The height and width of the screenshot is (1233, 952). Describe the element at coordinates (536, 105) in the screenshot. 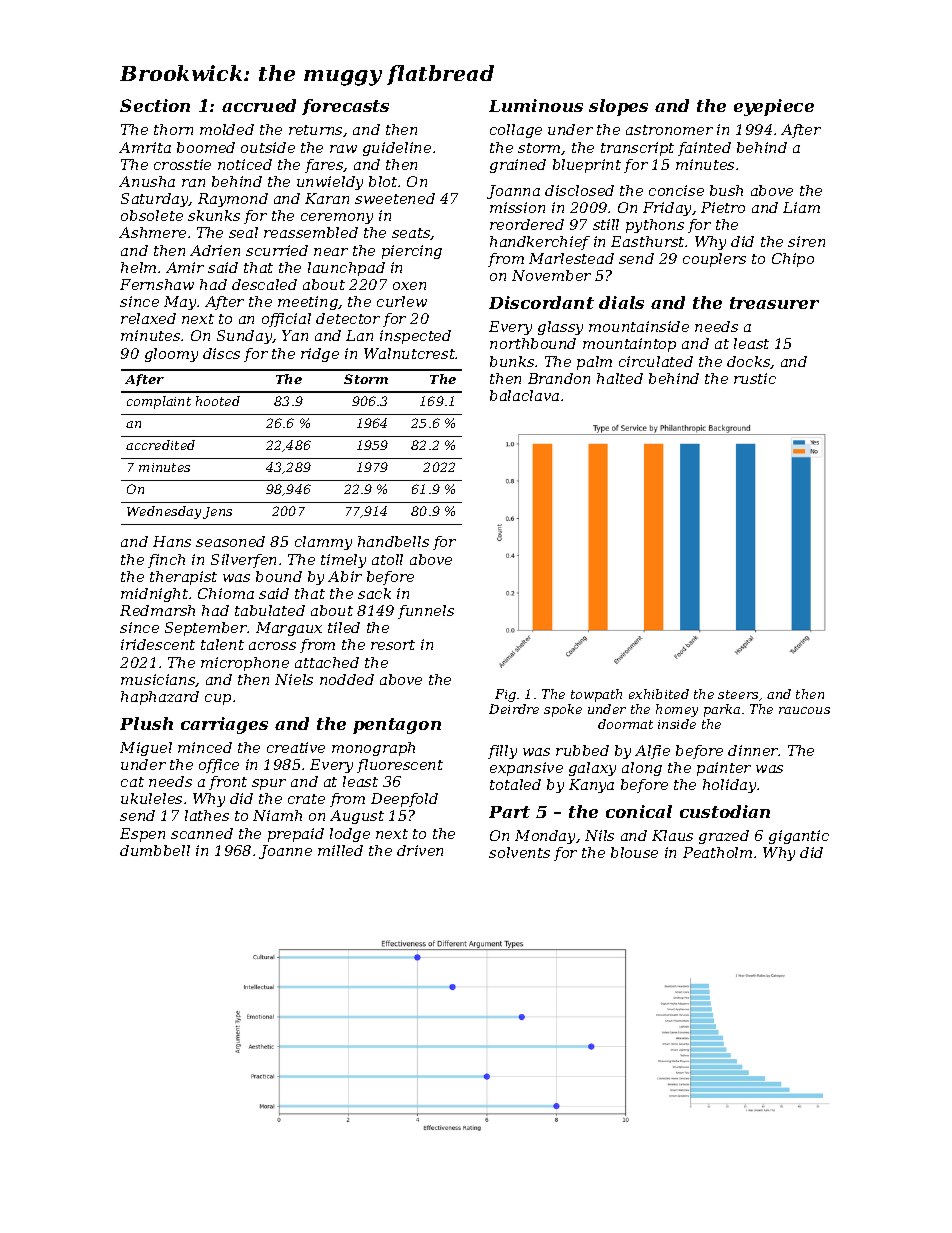

I see `Luminous` at that location.
